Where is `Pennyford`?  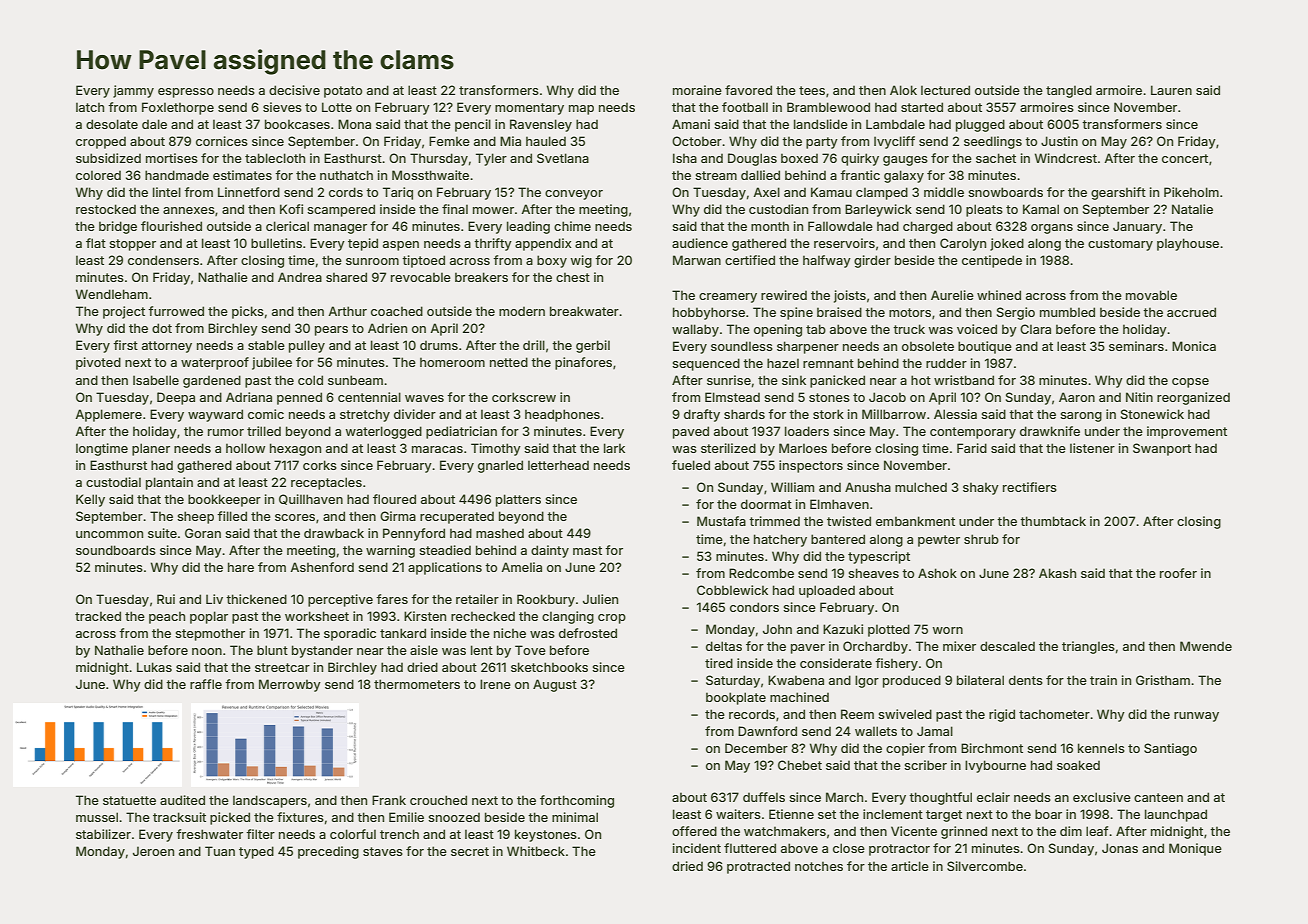
Pennyford is located at coordinates (414, 534).
